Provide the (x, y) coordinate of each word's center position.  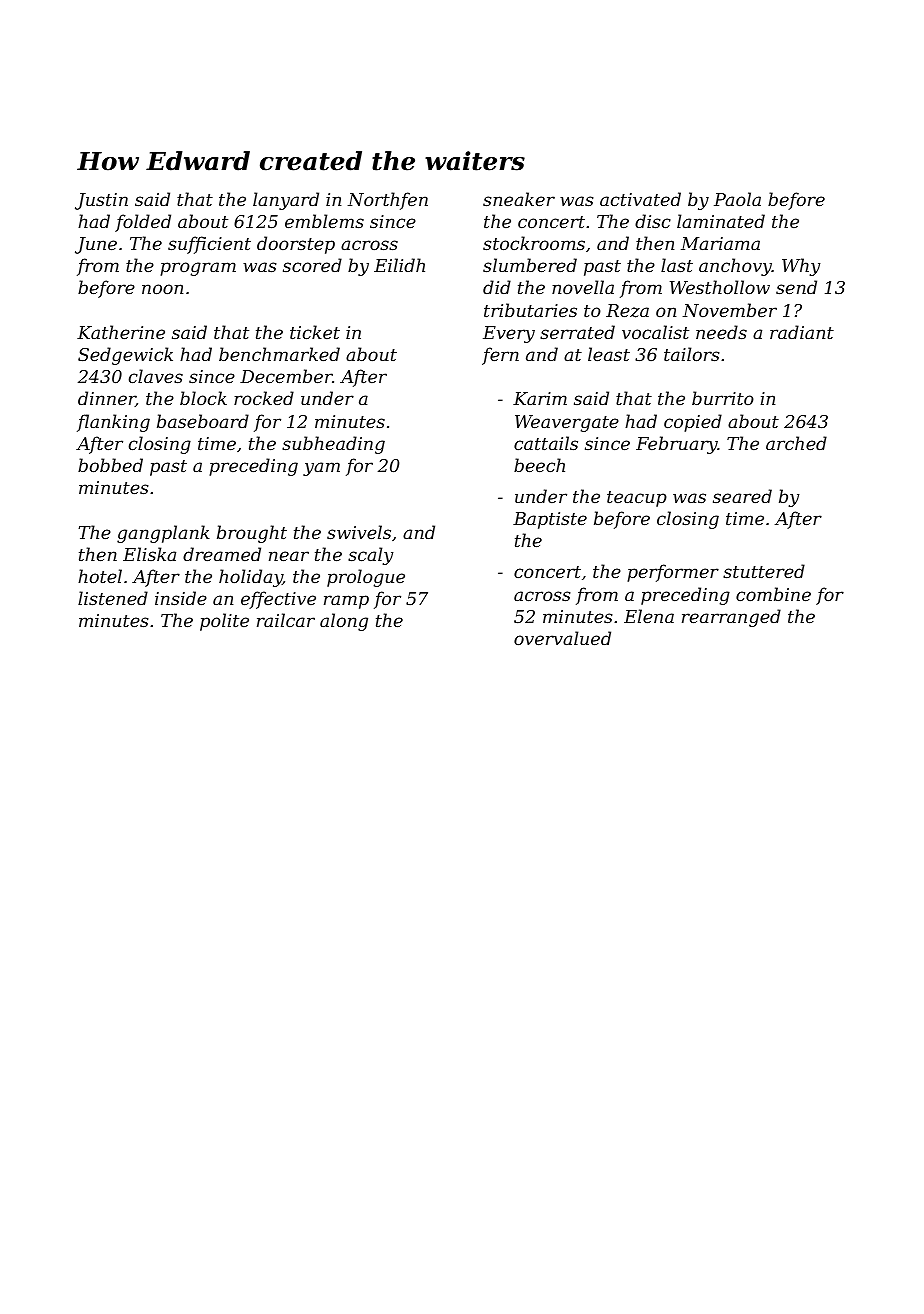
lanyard (286, 201)
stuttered (764, 571)
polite (224, 622)
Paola (737, 199)
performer (673, 573)
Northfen (388, 201)
